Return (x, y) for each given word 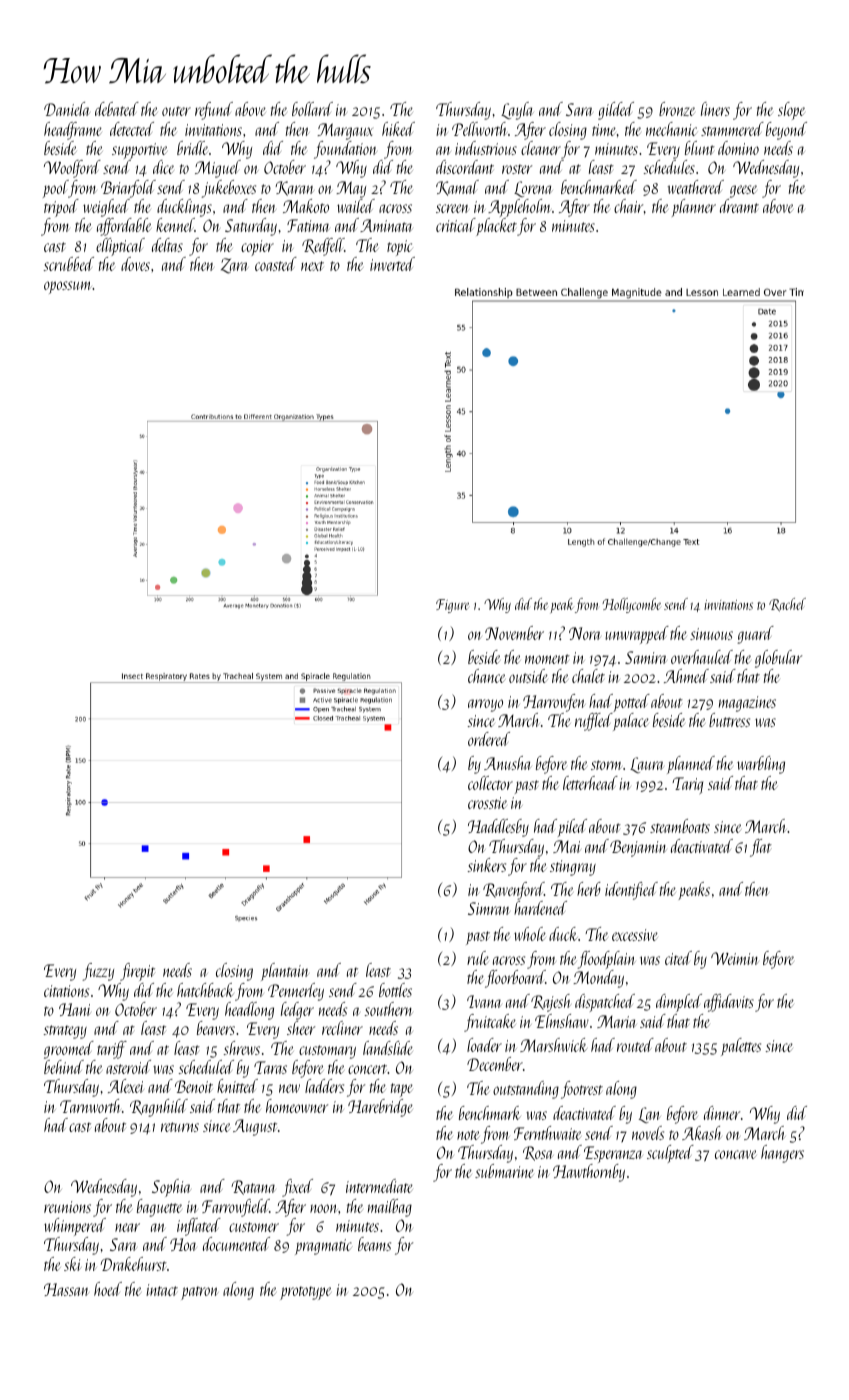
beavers (216, 1028)
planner (694, 208)
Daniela (67, 109)
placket (496, 227)
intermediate (379, 1186)
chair (628, 206)
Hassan (66, 1289)
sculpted (670, 1154)
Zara (235, 266)
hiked (398, 129)
